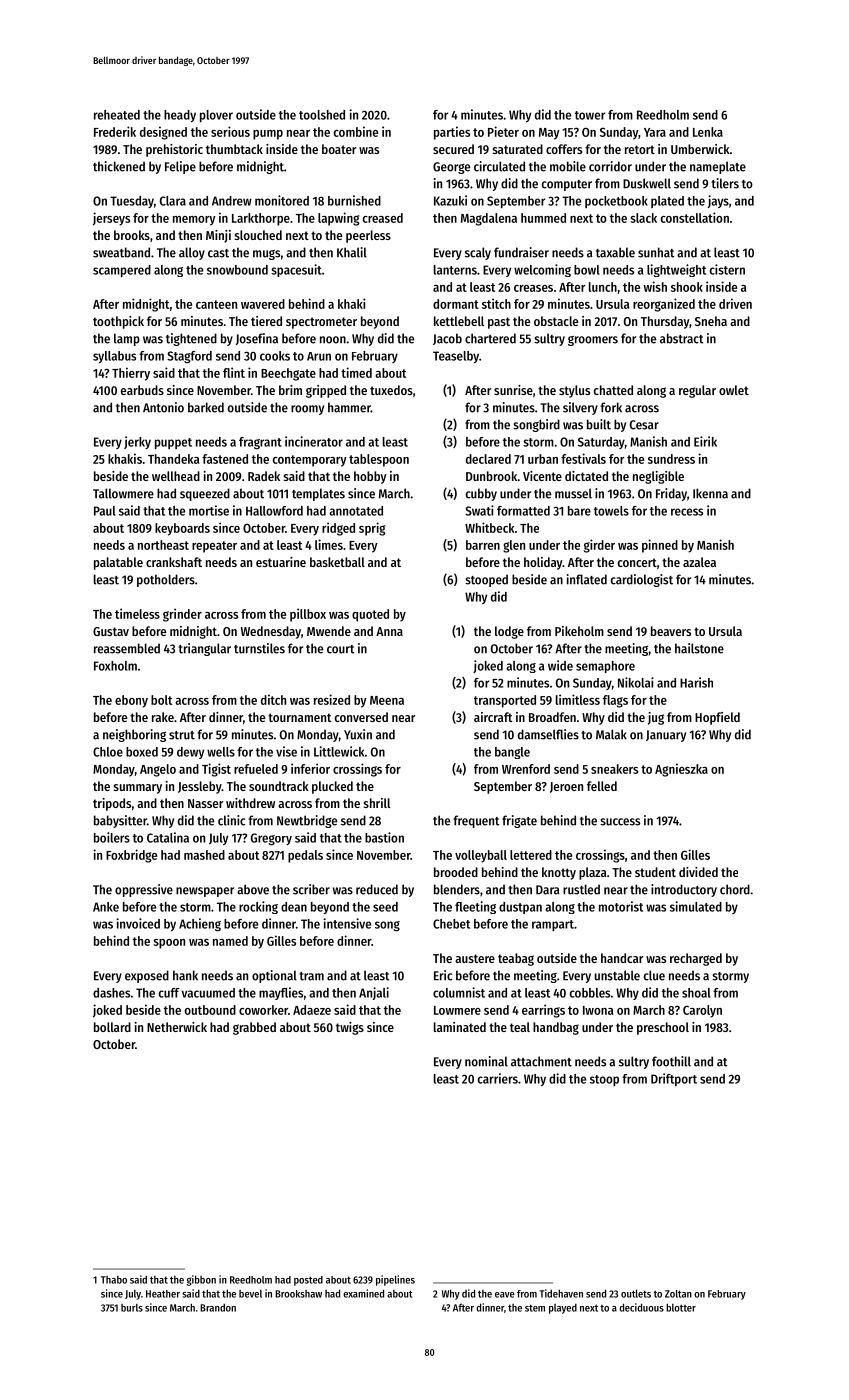 The height and width of the document is (1400, 849). I want to click on Netherwick, so click(177, 1027).
